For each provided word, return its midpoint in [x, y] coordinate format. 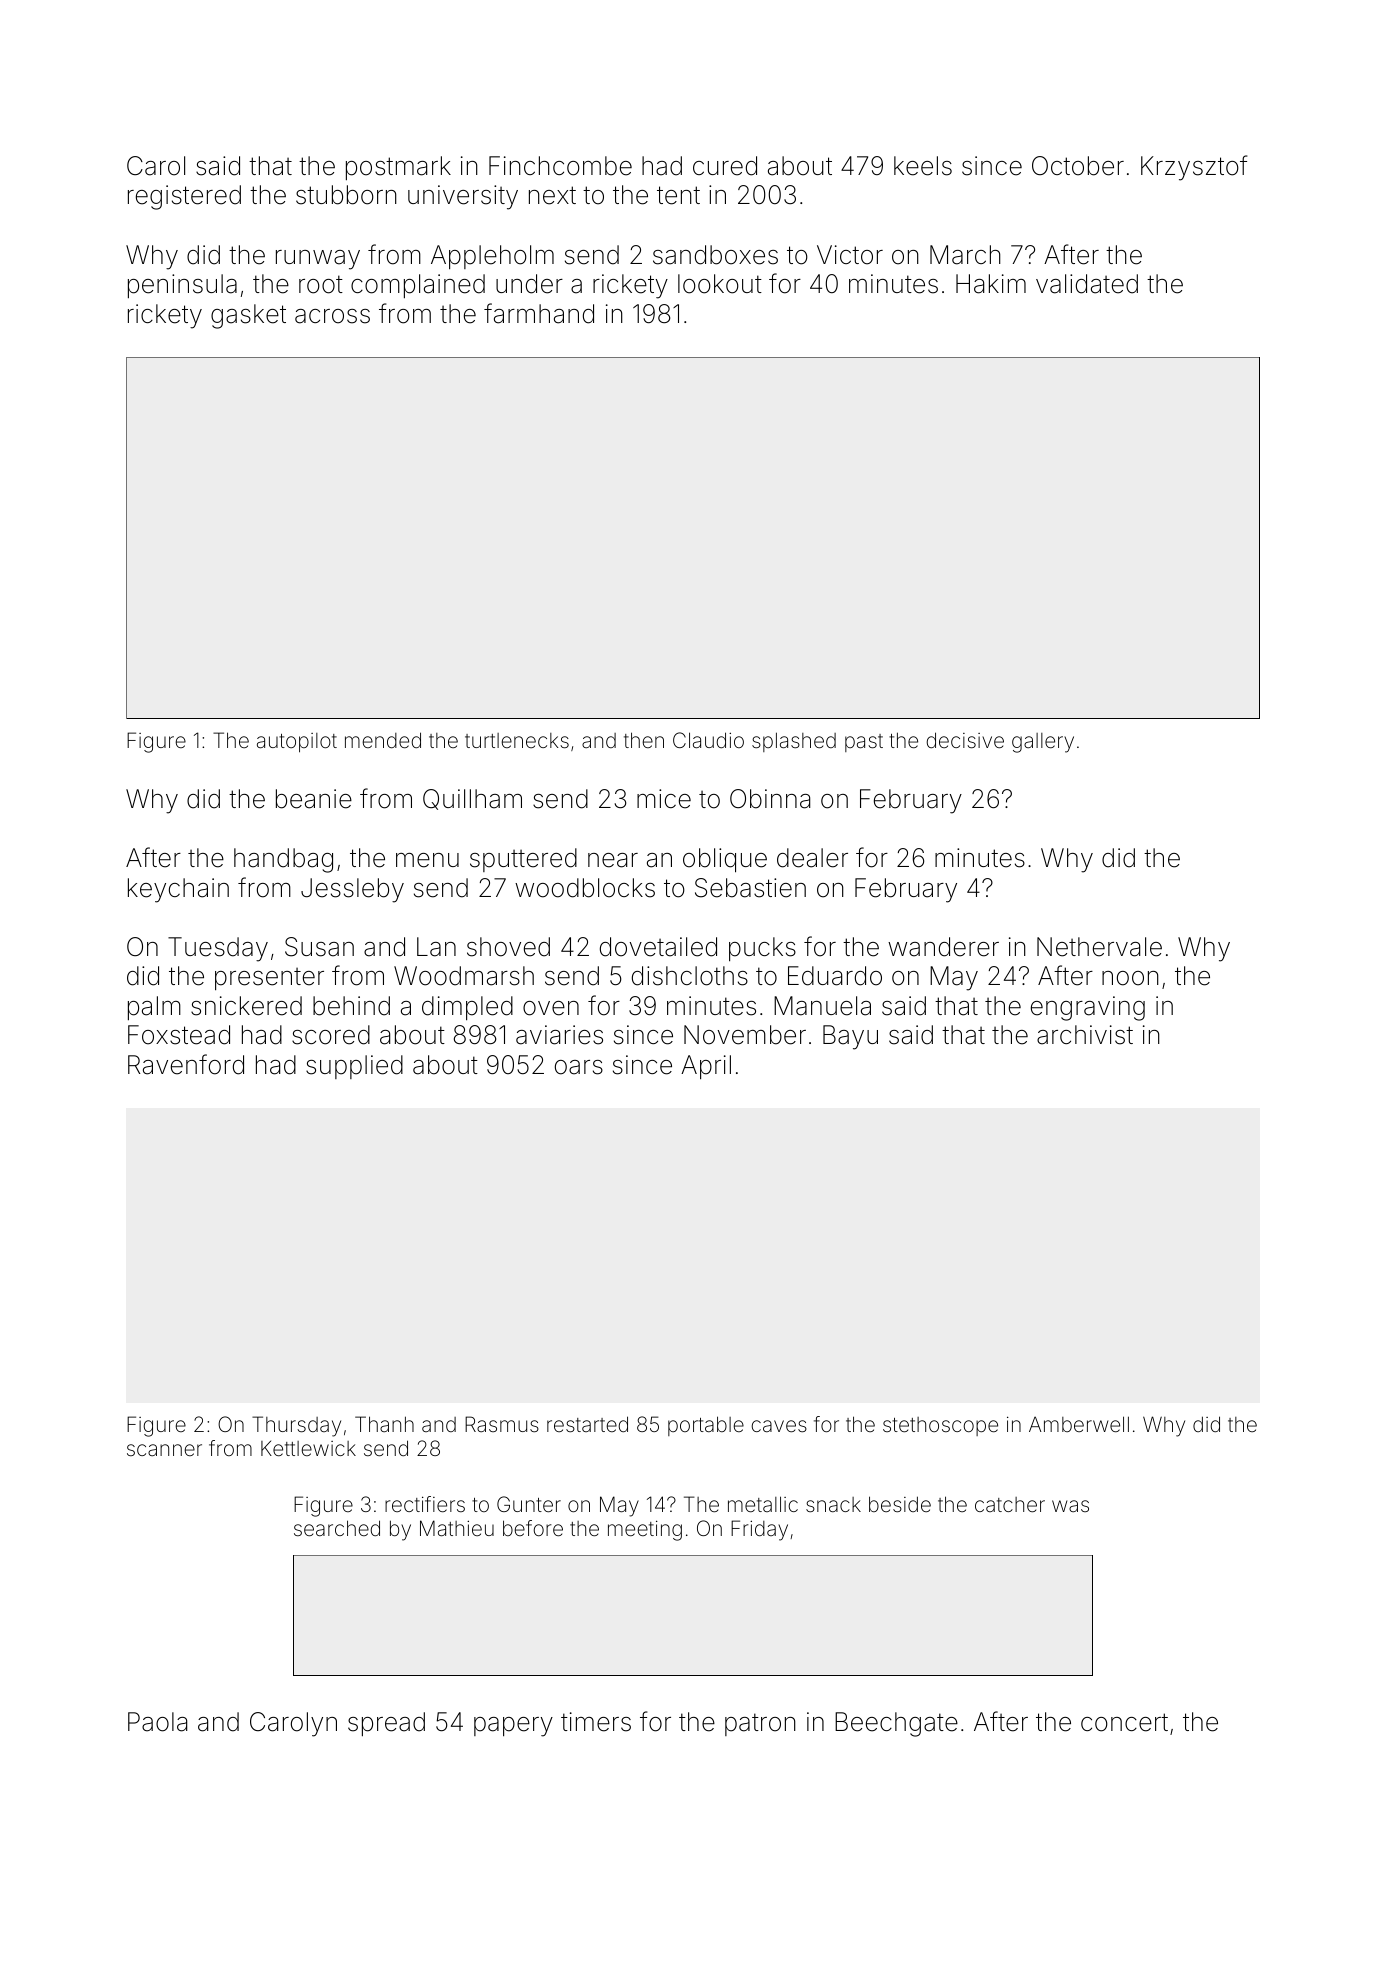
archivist [1085, 1035]
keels [923, 166]
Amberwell [1079, 1424]
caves [779, 1426]
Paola [157, 1722]
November [745, 1035]
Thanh [384, 1424]
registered [184, 197]
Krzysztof [1194, 168]
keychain [178, 890]
